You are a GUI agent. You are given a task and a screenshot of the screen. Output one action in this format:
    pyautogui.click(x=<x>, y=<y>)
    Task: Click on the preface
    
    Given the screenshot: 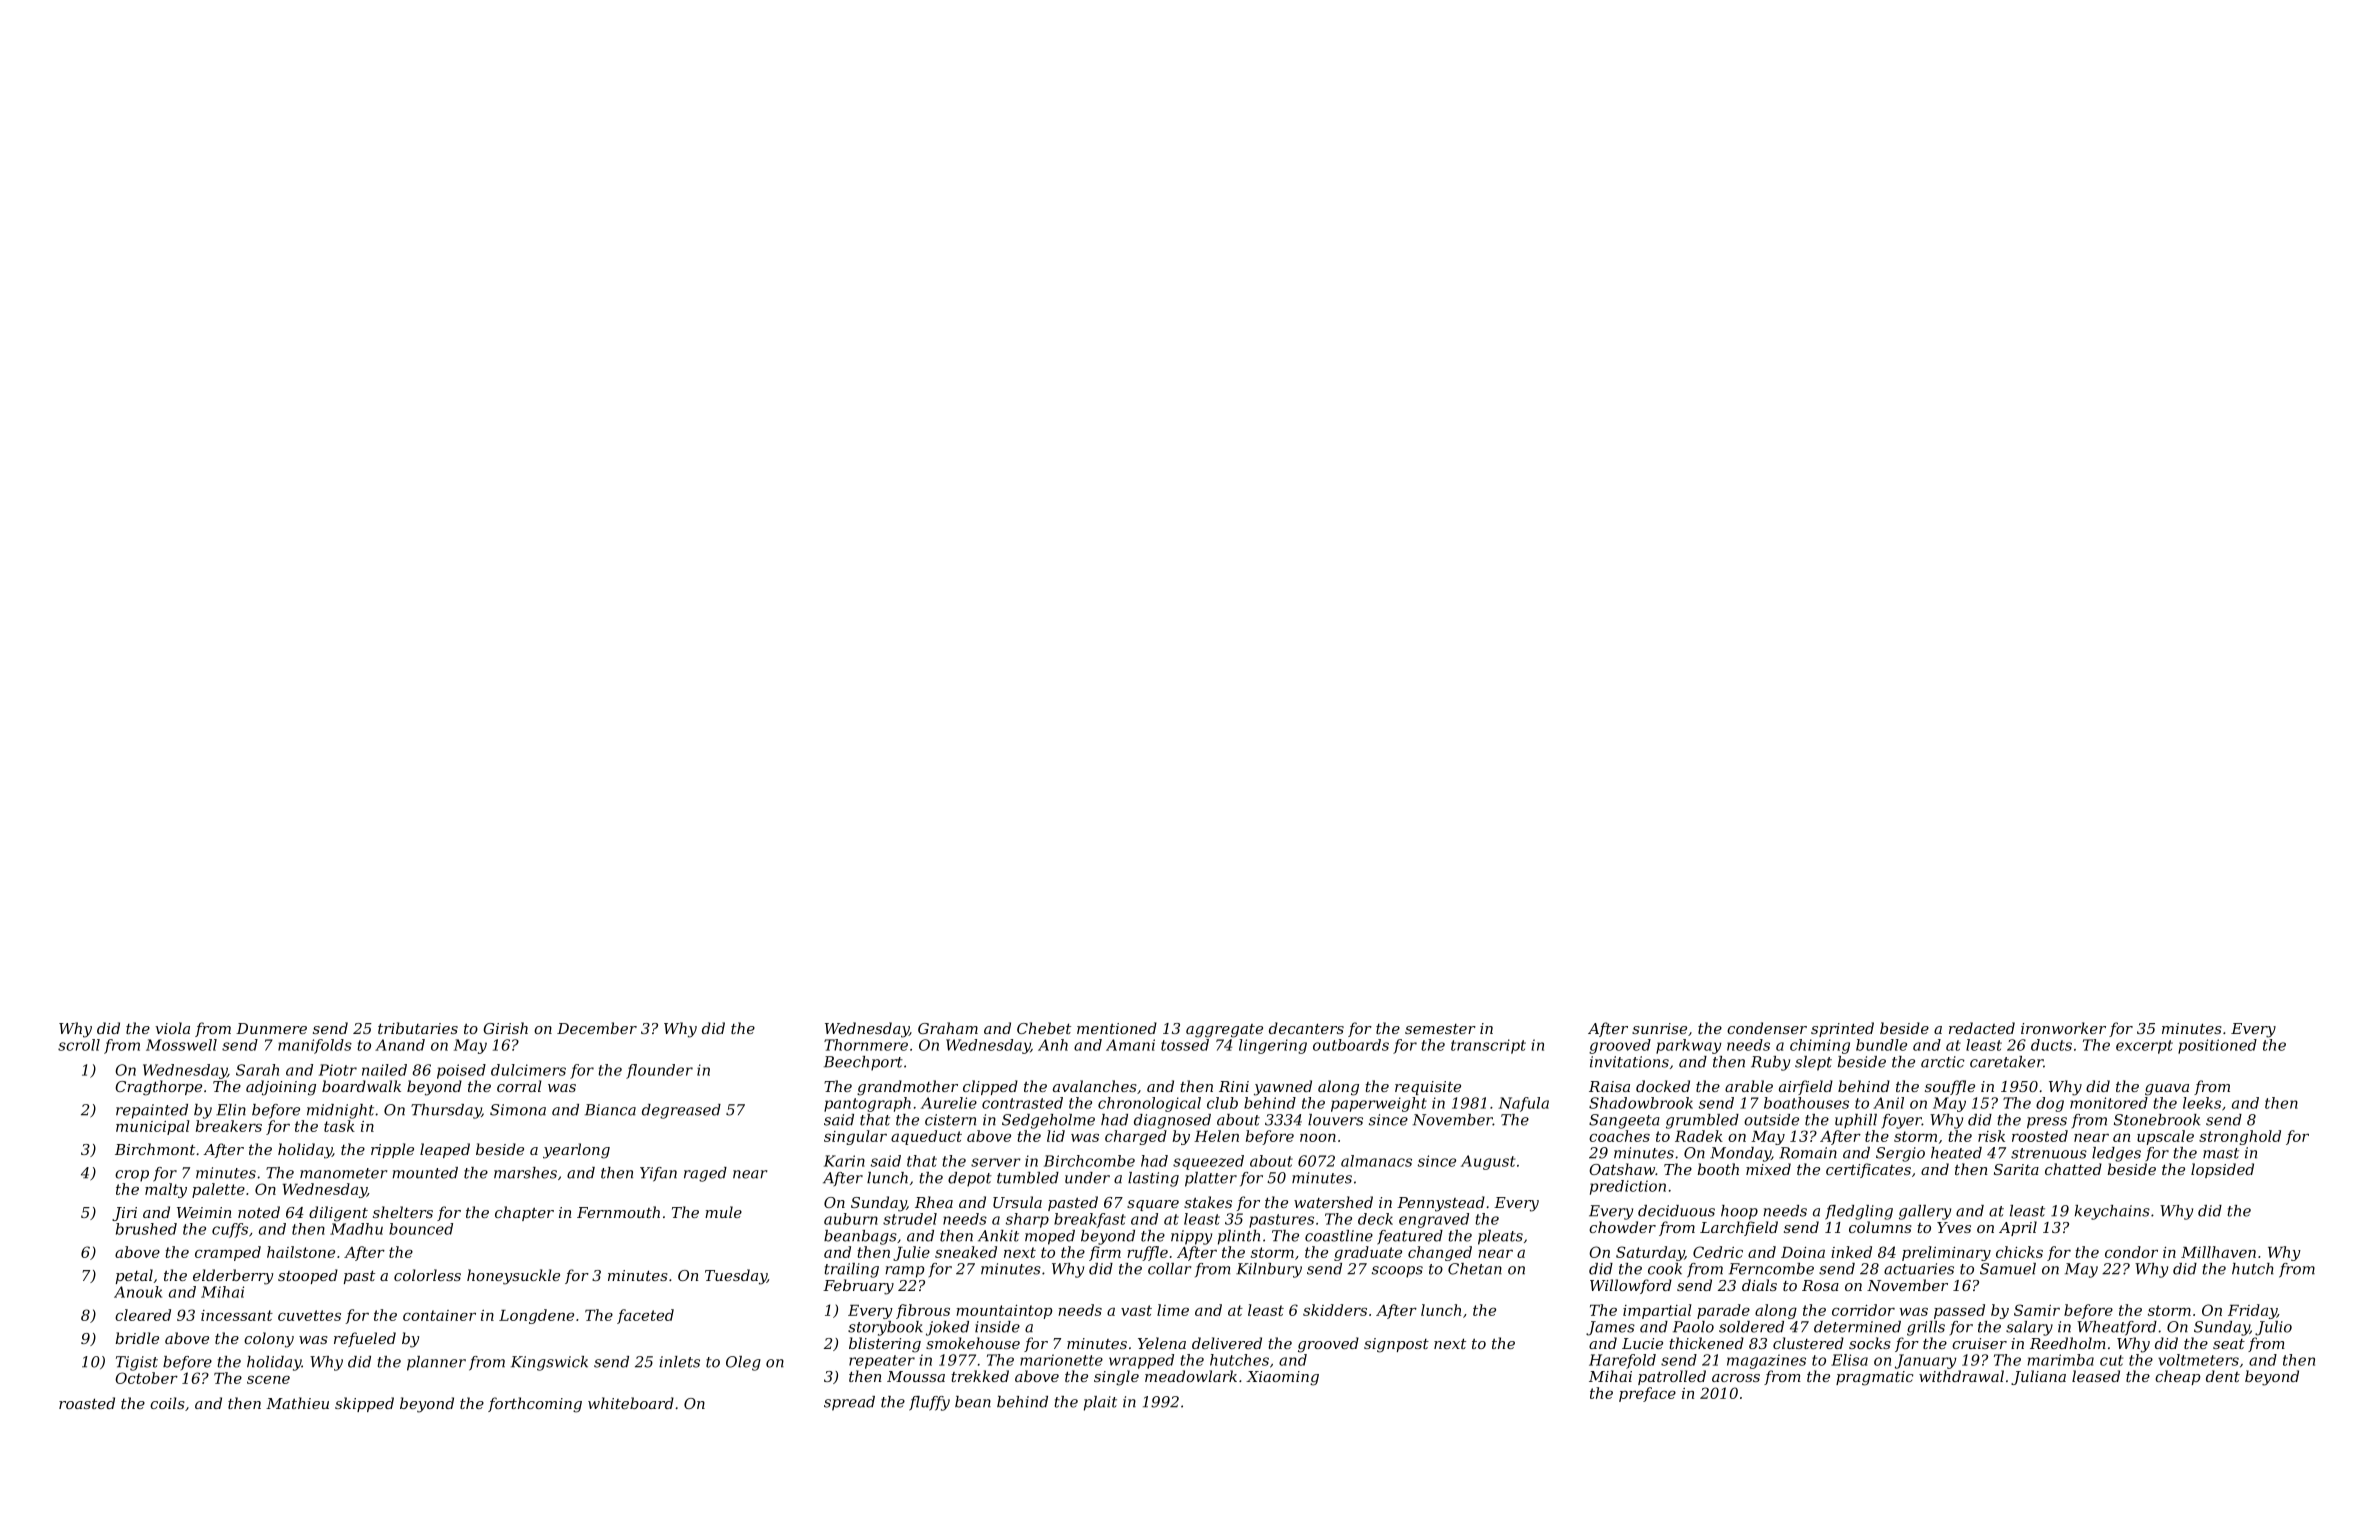 What is the action you would take?
    pyautogui.click(x=1647, y=1394)
